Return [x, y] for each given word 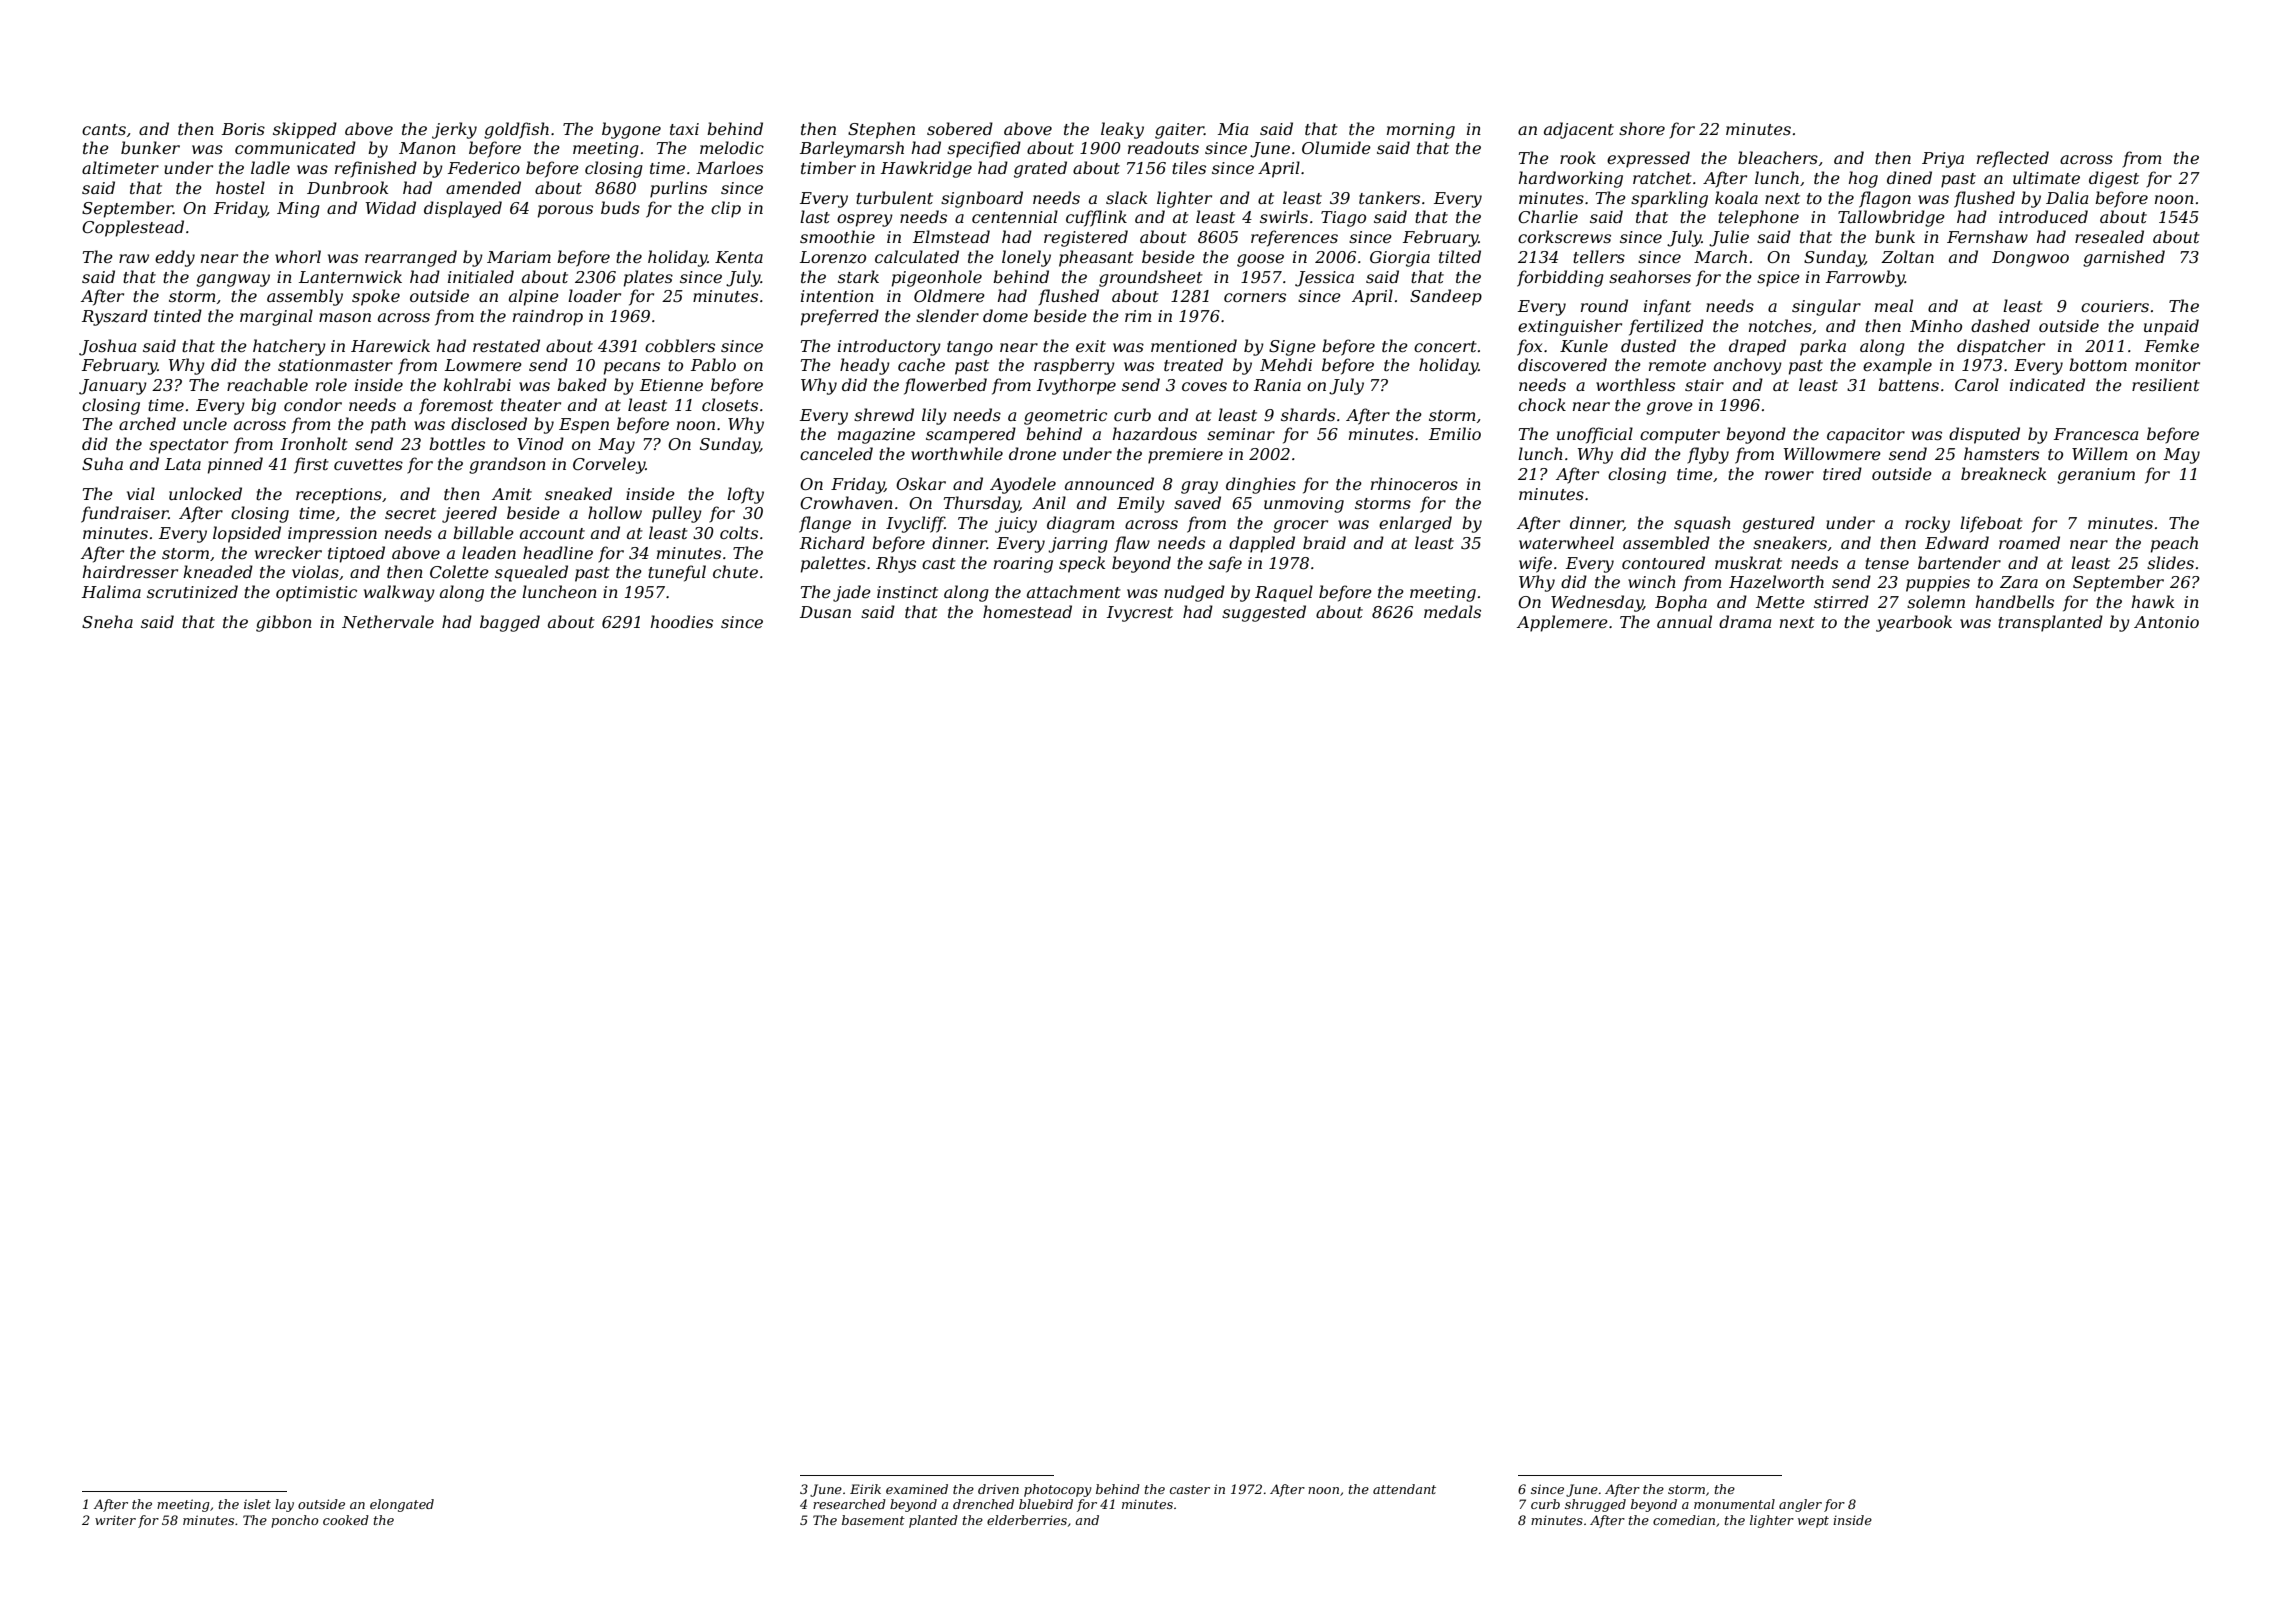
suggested [1264, 613]
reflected [2013, 159]
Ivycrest [1140, 614]
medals [1452, 611]
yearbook [1914, 623]
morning [1421, 131]
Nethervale [388, 621]
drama [1745, 621]
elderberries [1027, 1520]
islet [257, 1504]
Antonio [2166, 622]
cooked [346, 1520]
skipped [305, 130]
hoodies [682, 621]
